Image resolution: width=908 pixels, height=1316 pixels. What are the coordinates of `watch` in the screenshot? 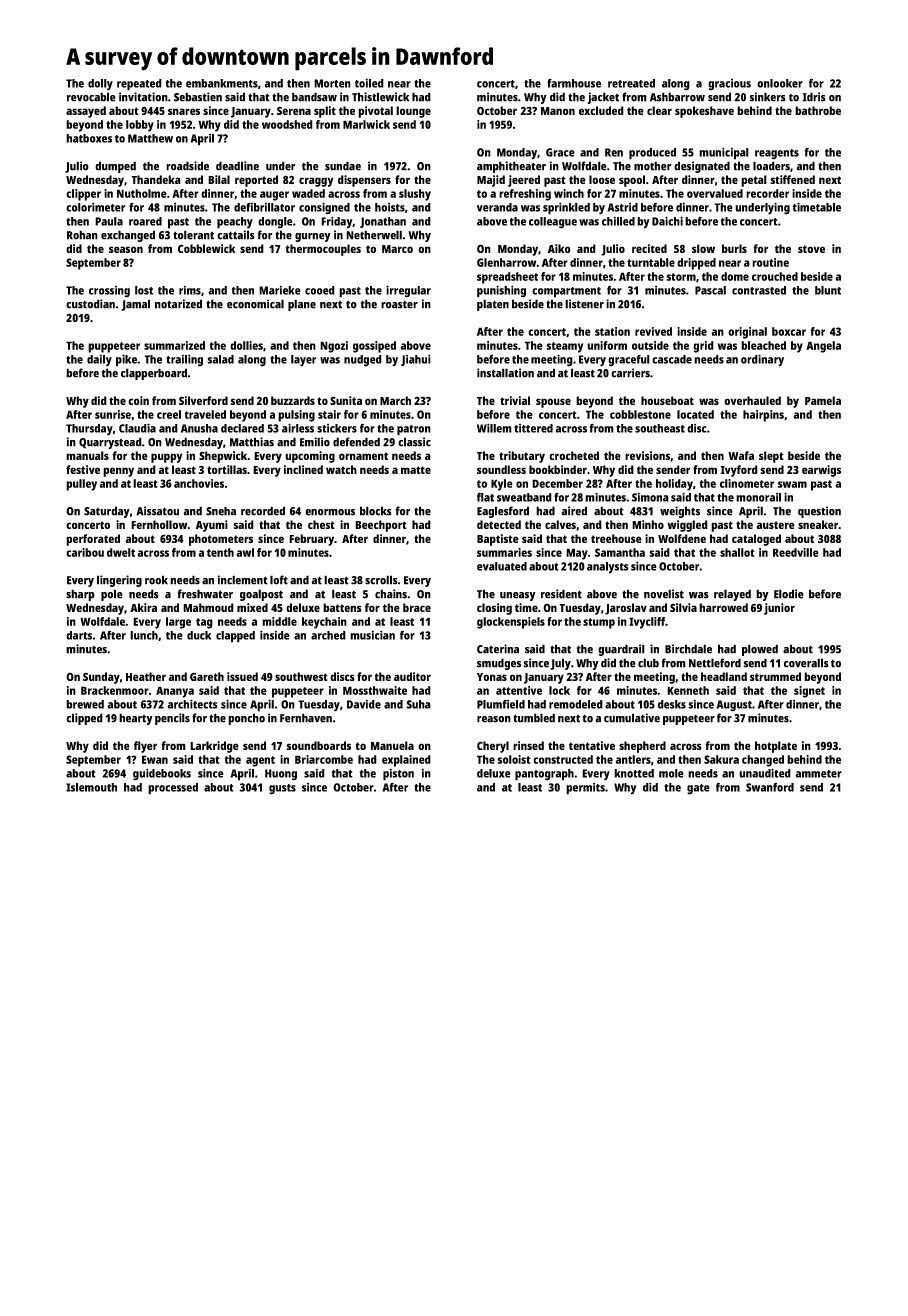 It's located at (341, 469).
